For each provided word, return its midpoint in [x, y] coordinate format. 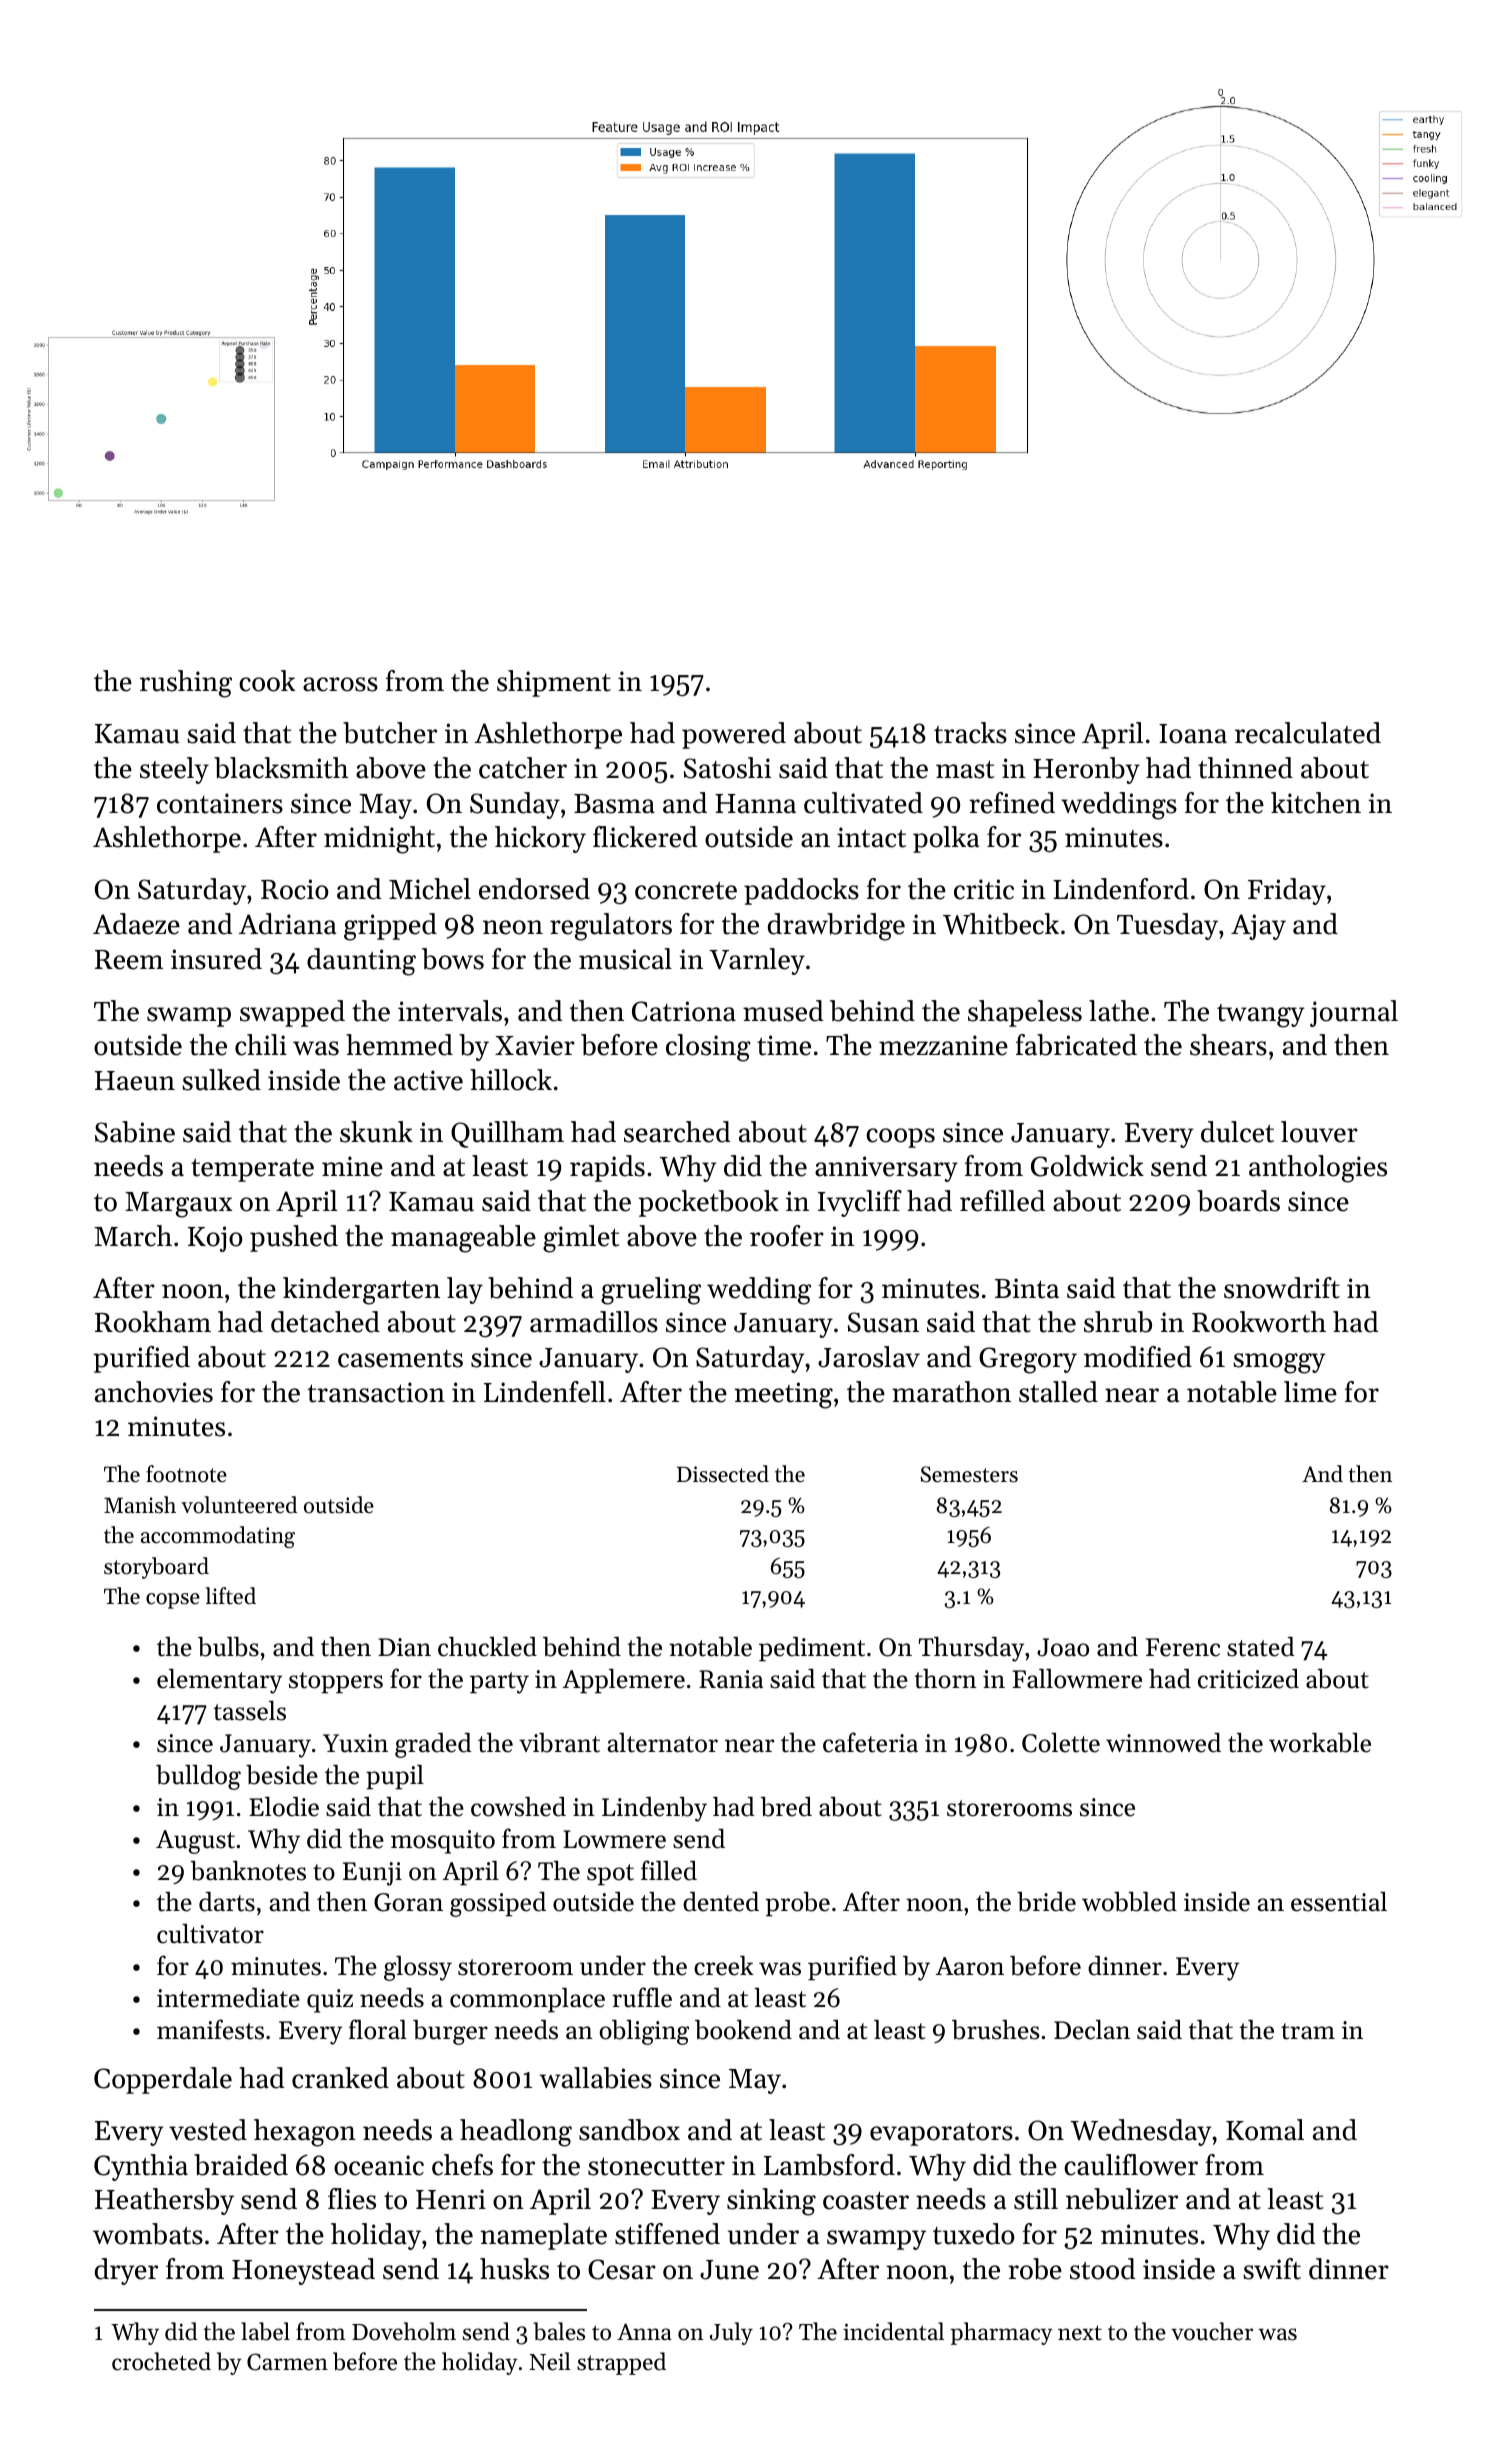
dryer [126, 2271]
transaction [376, 1392]
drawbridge [836, 927]
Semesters [969, 1474]
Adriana [287, 924]
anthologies [1318, 1169]
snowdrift [1282, 1288]
